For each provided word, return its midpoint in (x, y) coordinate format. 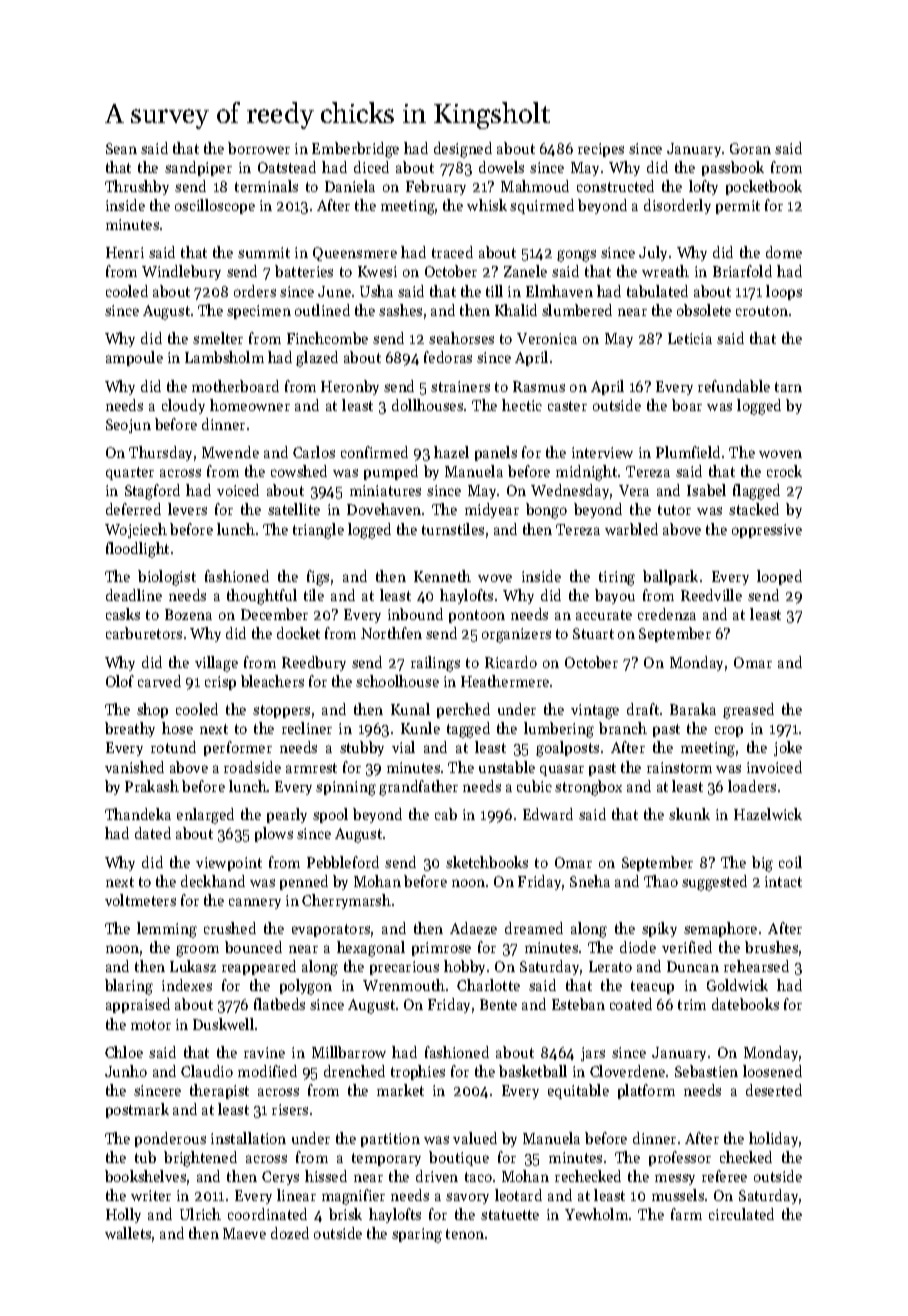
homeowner (250, 405)
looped (779, 577)
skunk (689, 814)
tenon (465, 1234)
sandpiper (198, 168)
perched (463, 710)
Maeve (244, 1233)
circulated (741, 1214)
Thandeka (138, 814)
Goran (750, 148)
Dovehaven (384, 509)
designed (463, 150)
